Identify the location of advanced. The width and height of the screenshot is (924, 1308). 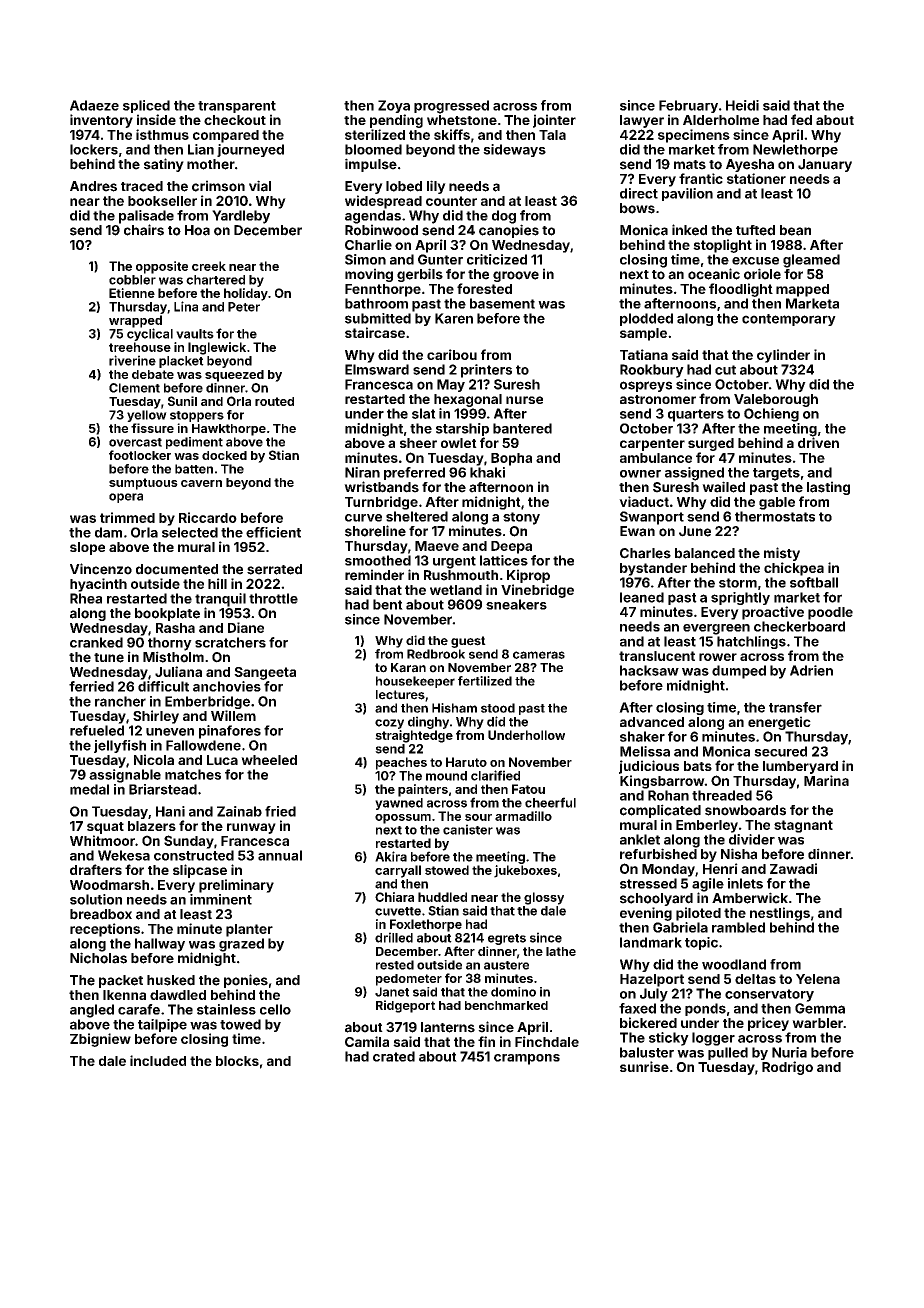
(652, 722).
